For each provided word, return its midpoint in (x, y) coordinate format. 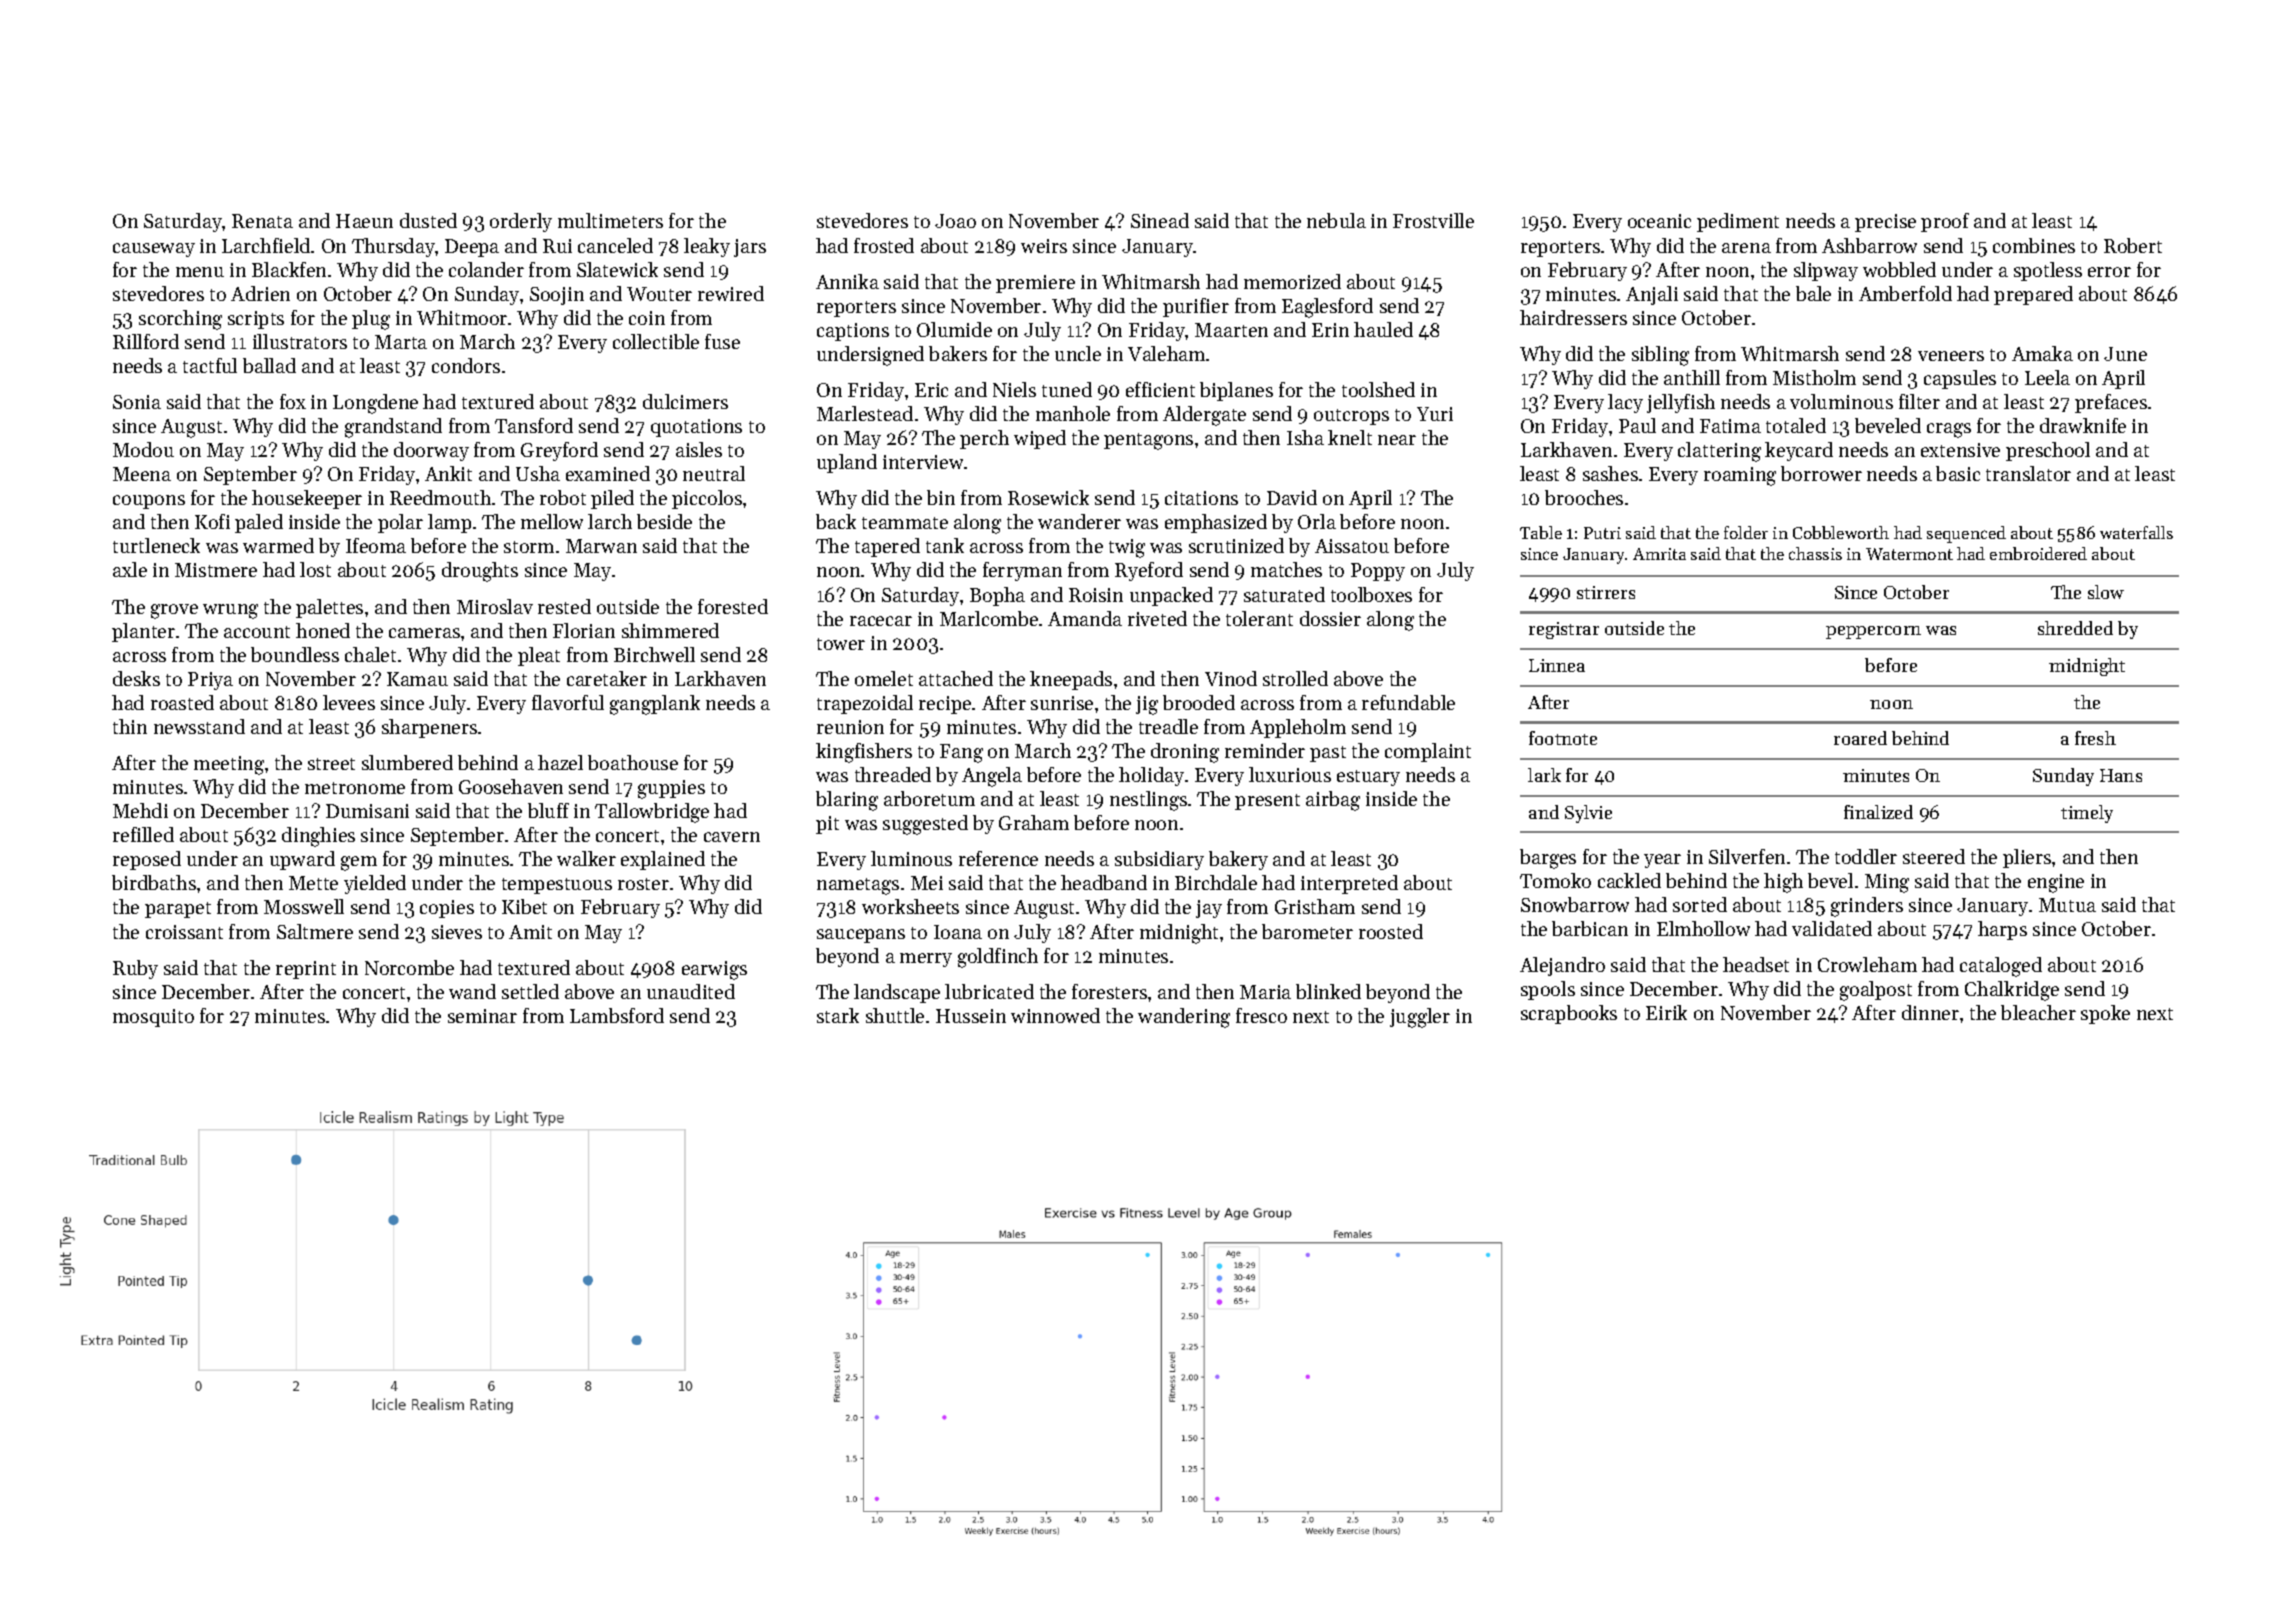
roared (1860, 738)
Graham (1034, 822)
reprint (306, 970)
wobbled (1899, 269)
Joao (955, 221)
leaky (707, 247)
